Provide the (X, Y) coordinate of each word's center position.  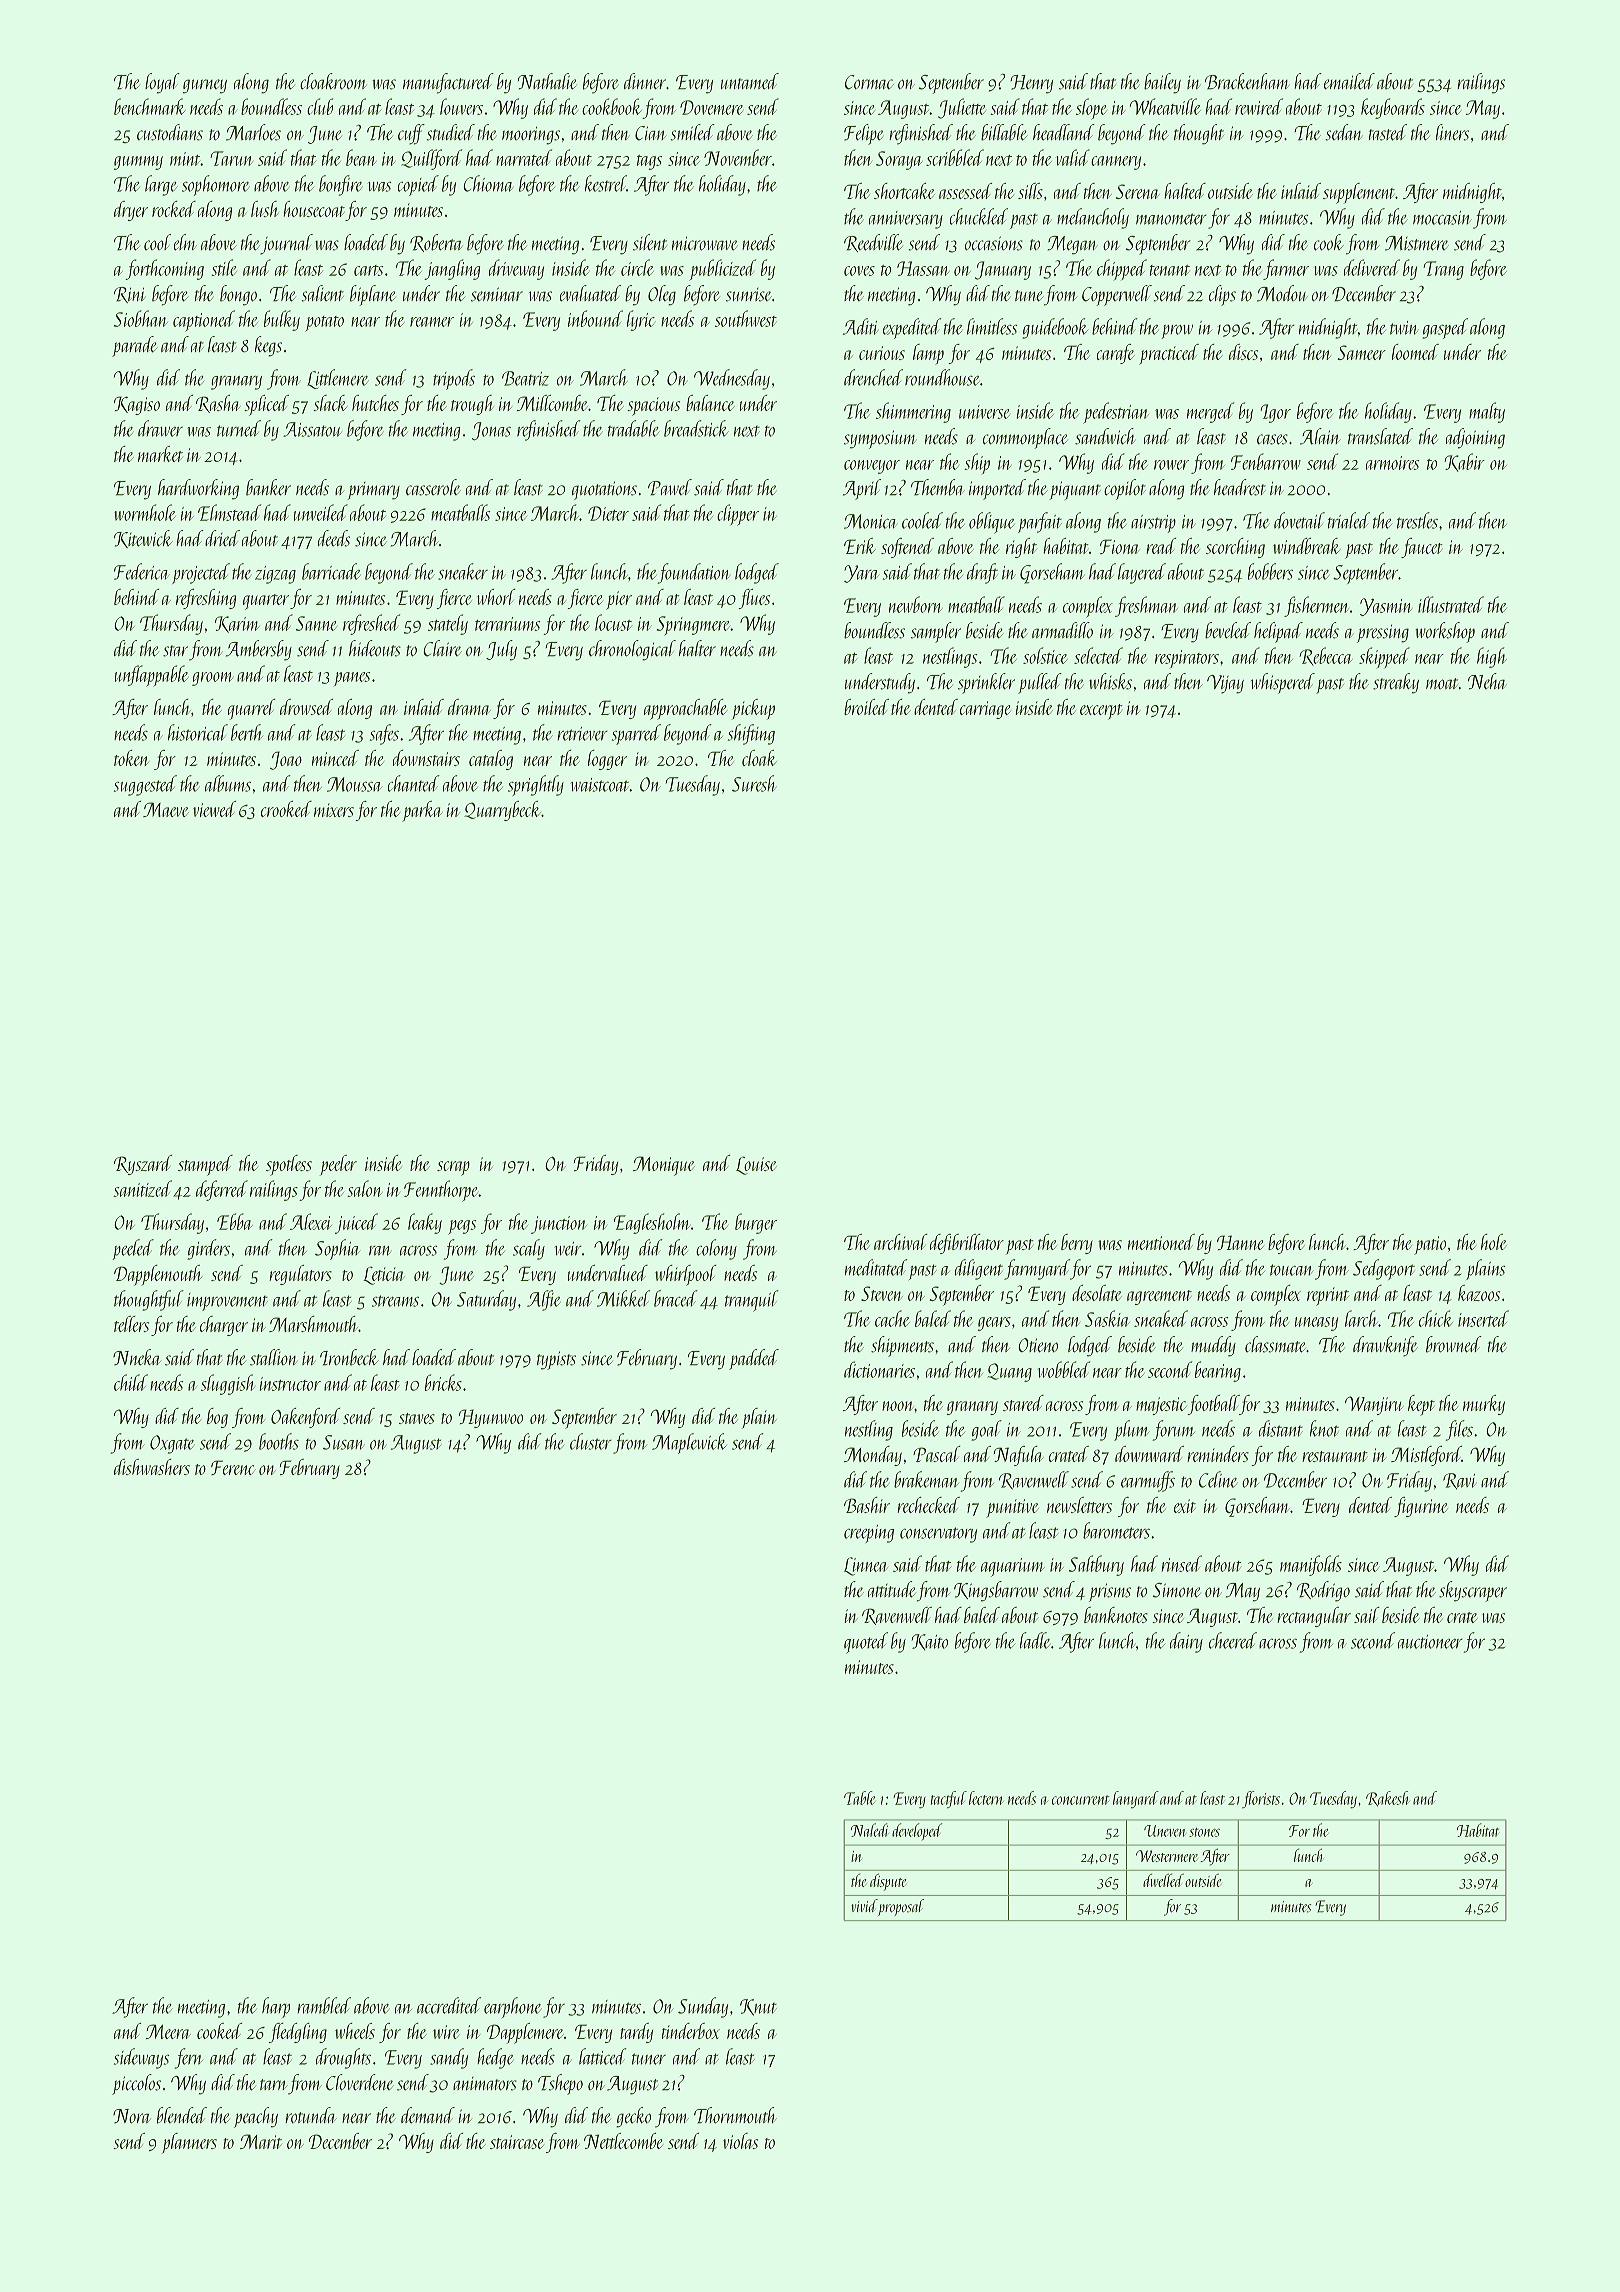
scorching (1235, 548)
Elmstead (229, 512)
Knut (758, 2007)
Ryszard (143, 1165)
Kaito (930, 1642)
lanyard (1136, 1799)
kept (1421, 1405)
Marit (261, 2141)
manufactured (448, 83)
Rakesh (1388, 1799)
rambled (324, 2005)
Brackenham (1247, 81)
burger (756, 1223)
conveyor (872, 467)
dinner (645, 81)
